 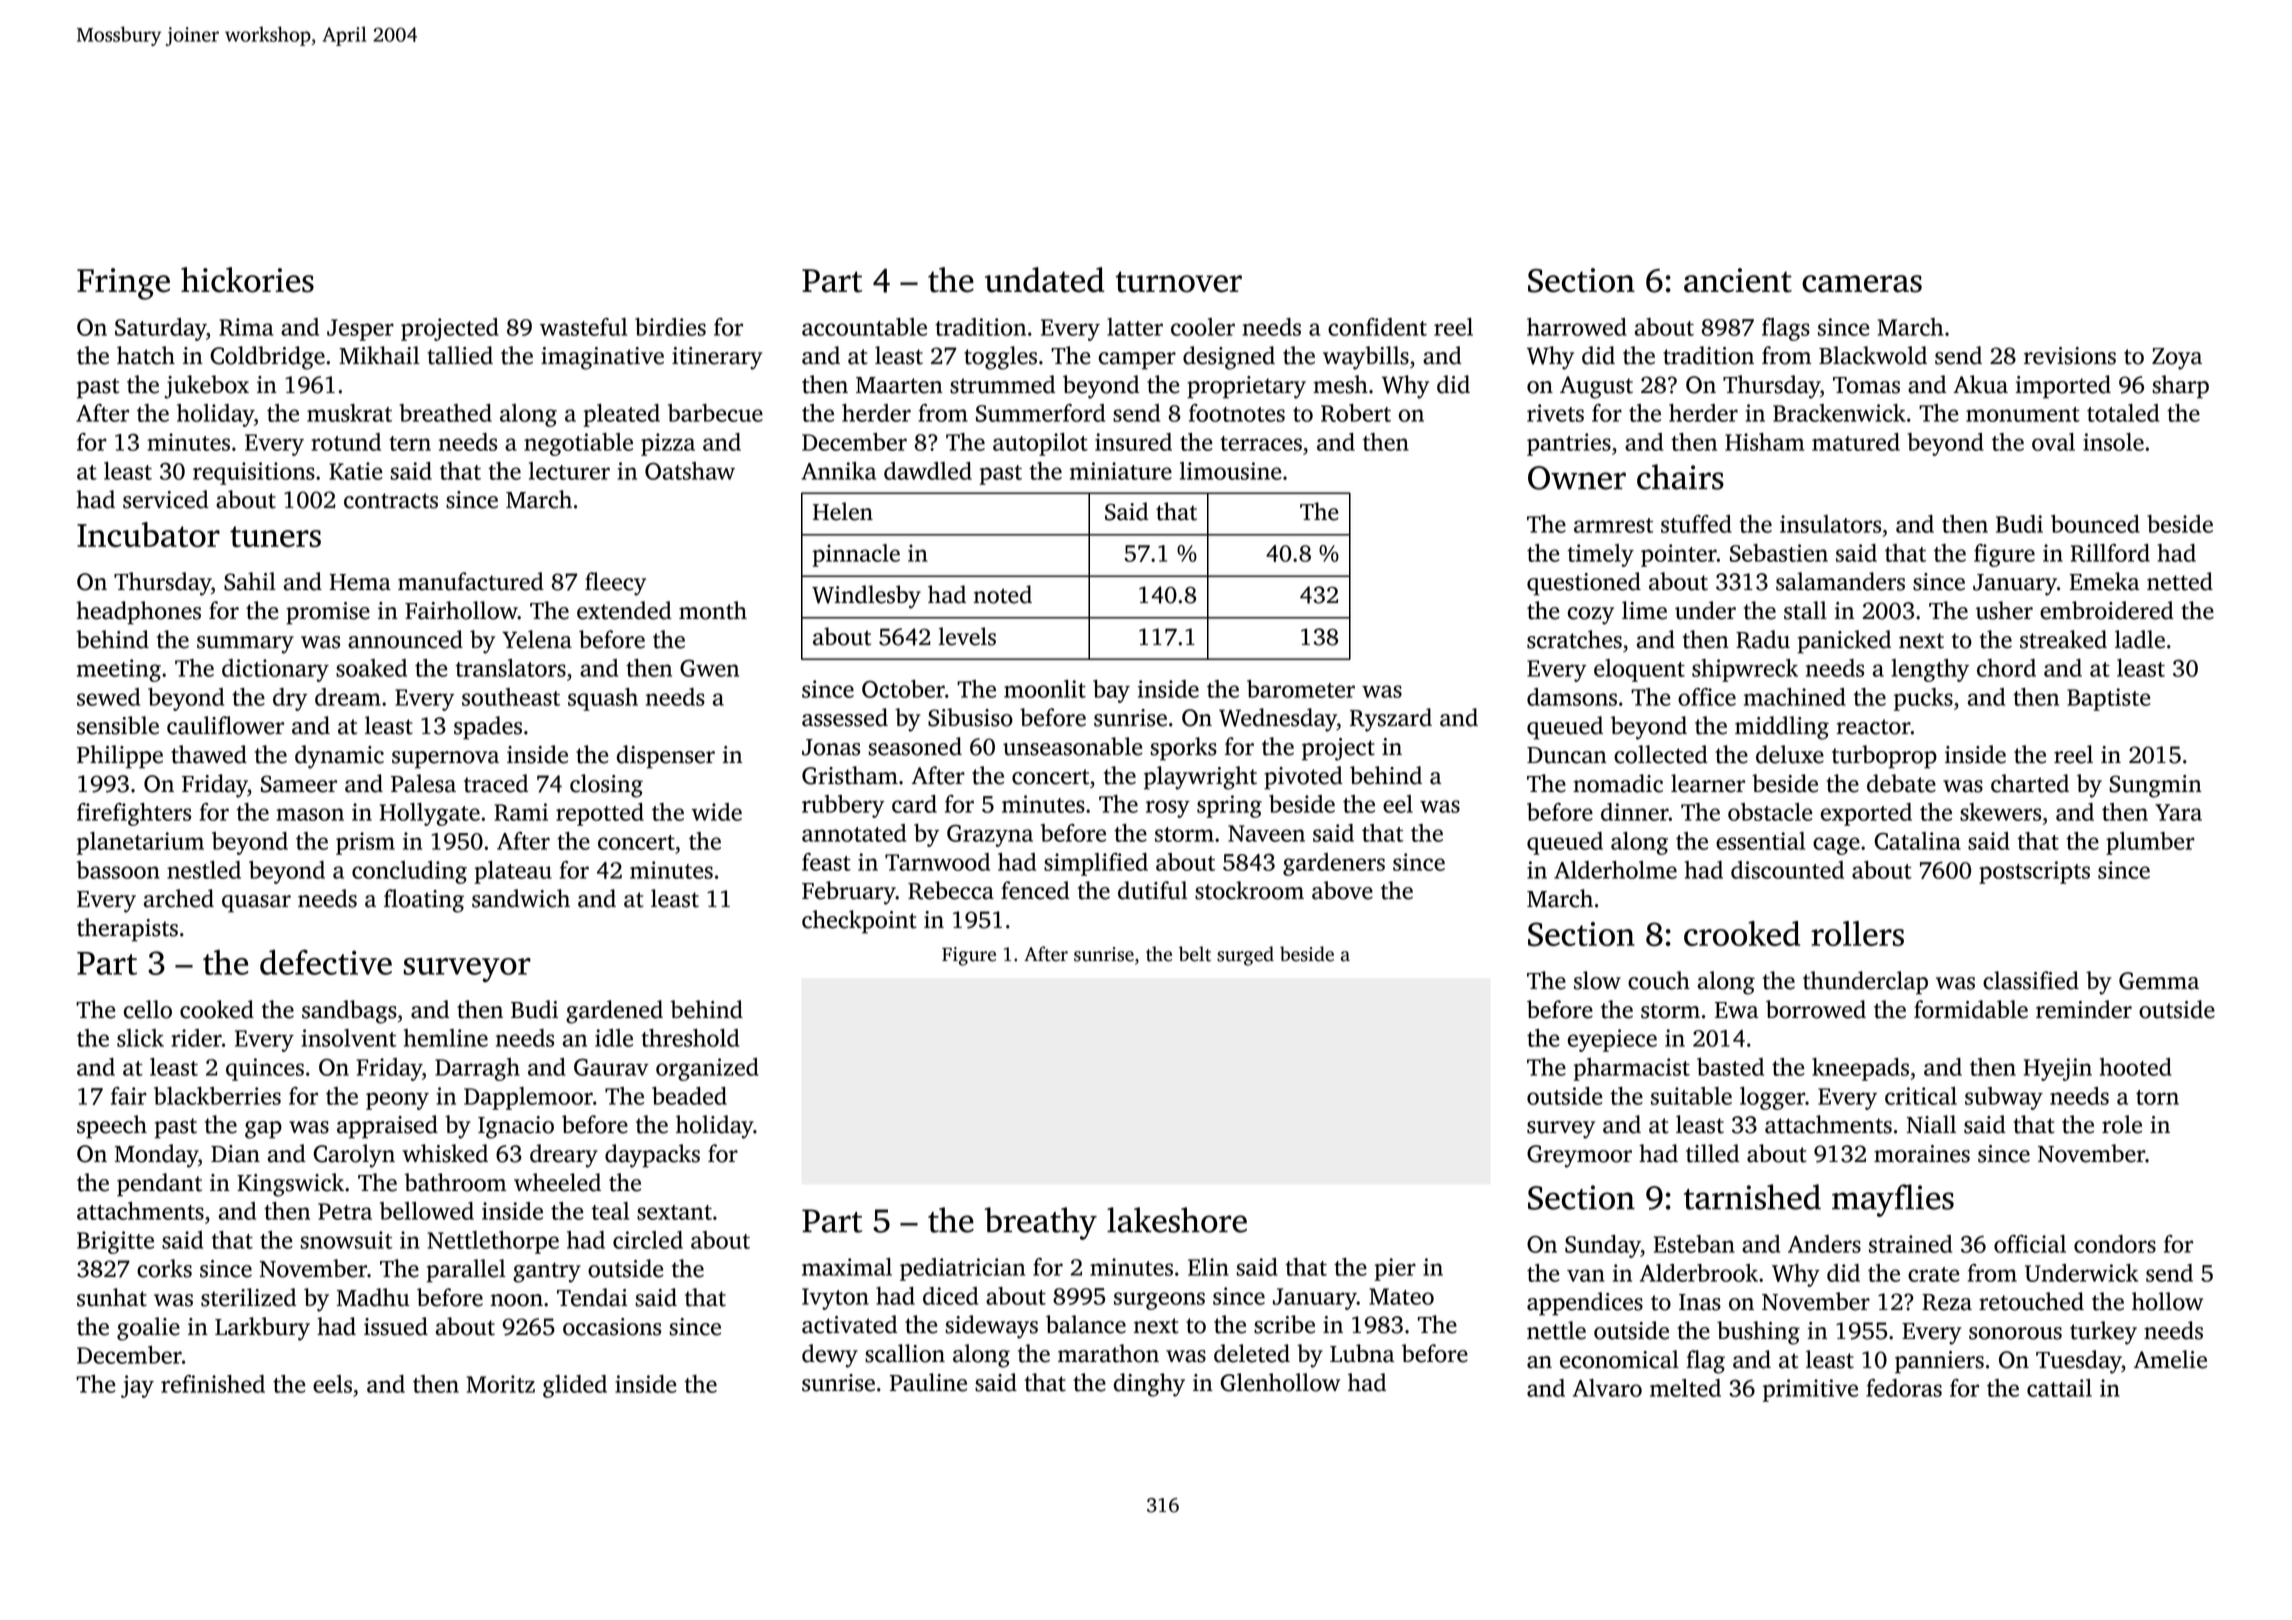 I want to click on dictionary, so click(x=275, y=670).
